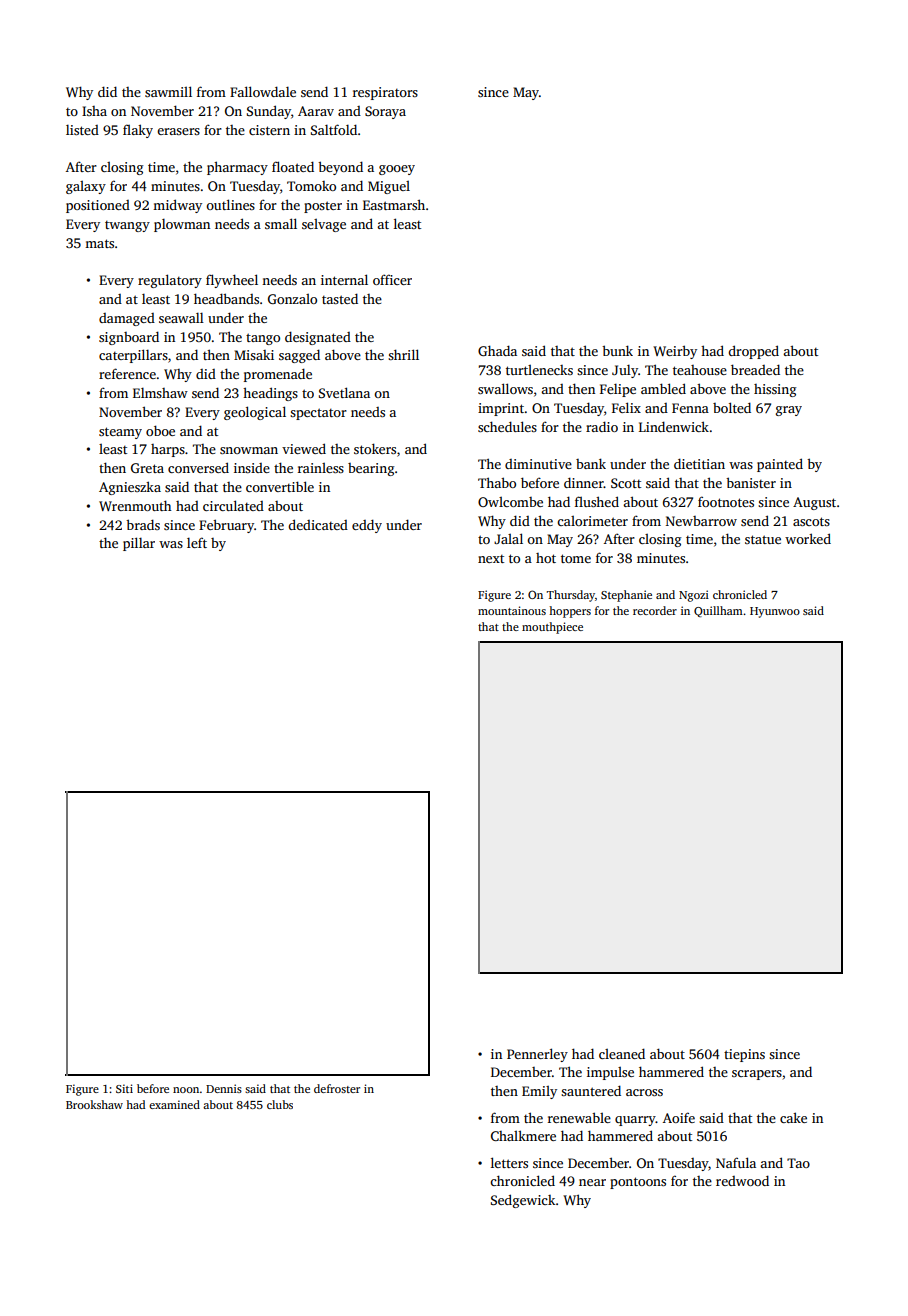 The height and width of the screenshot is (1316, 908). I want to click on Pennerley, so click(537, 1055).
